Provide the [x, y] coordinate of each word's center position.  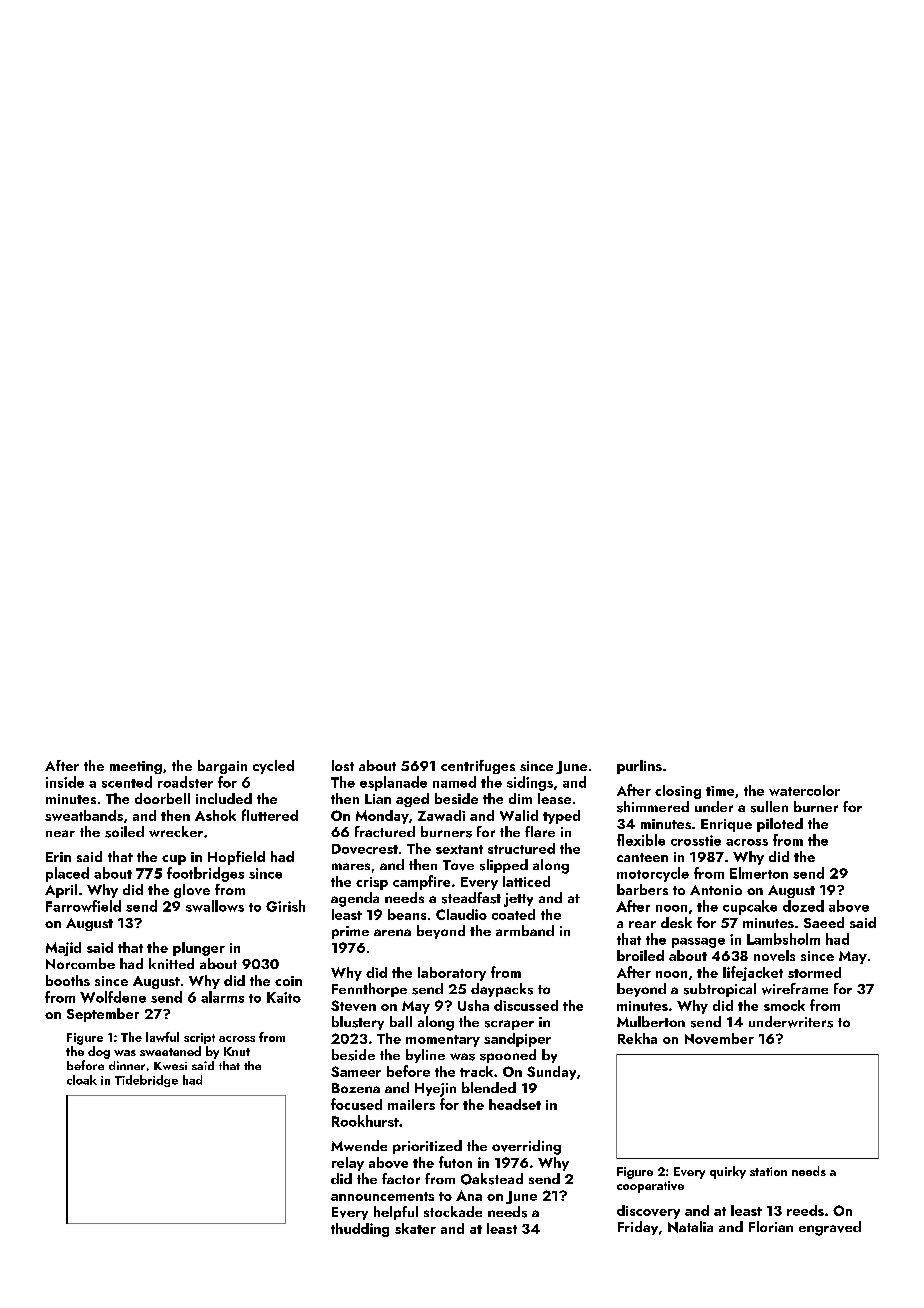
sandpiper [517, 1040]
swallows [215, 906]
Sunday [551, 1073]
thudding [360, 1230]
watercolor [804, 790]
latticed [526, 881]
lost [343, 765]
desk [676, 922]
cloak [82, 1080]
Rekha [637, 1038]
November [719, 1038]
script [199, 1038]
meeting [136, 767]
